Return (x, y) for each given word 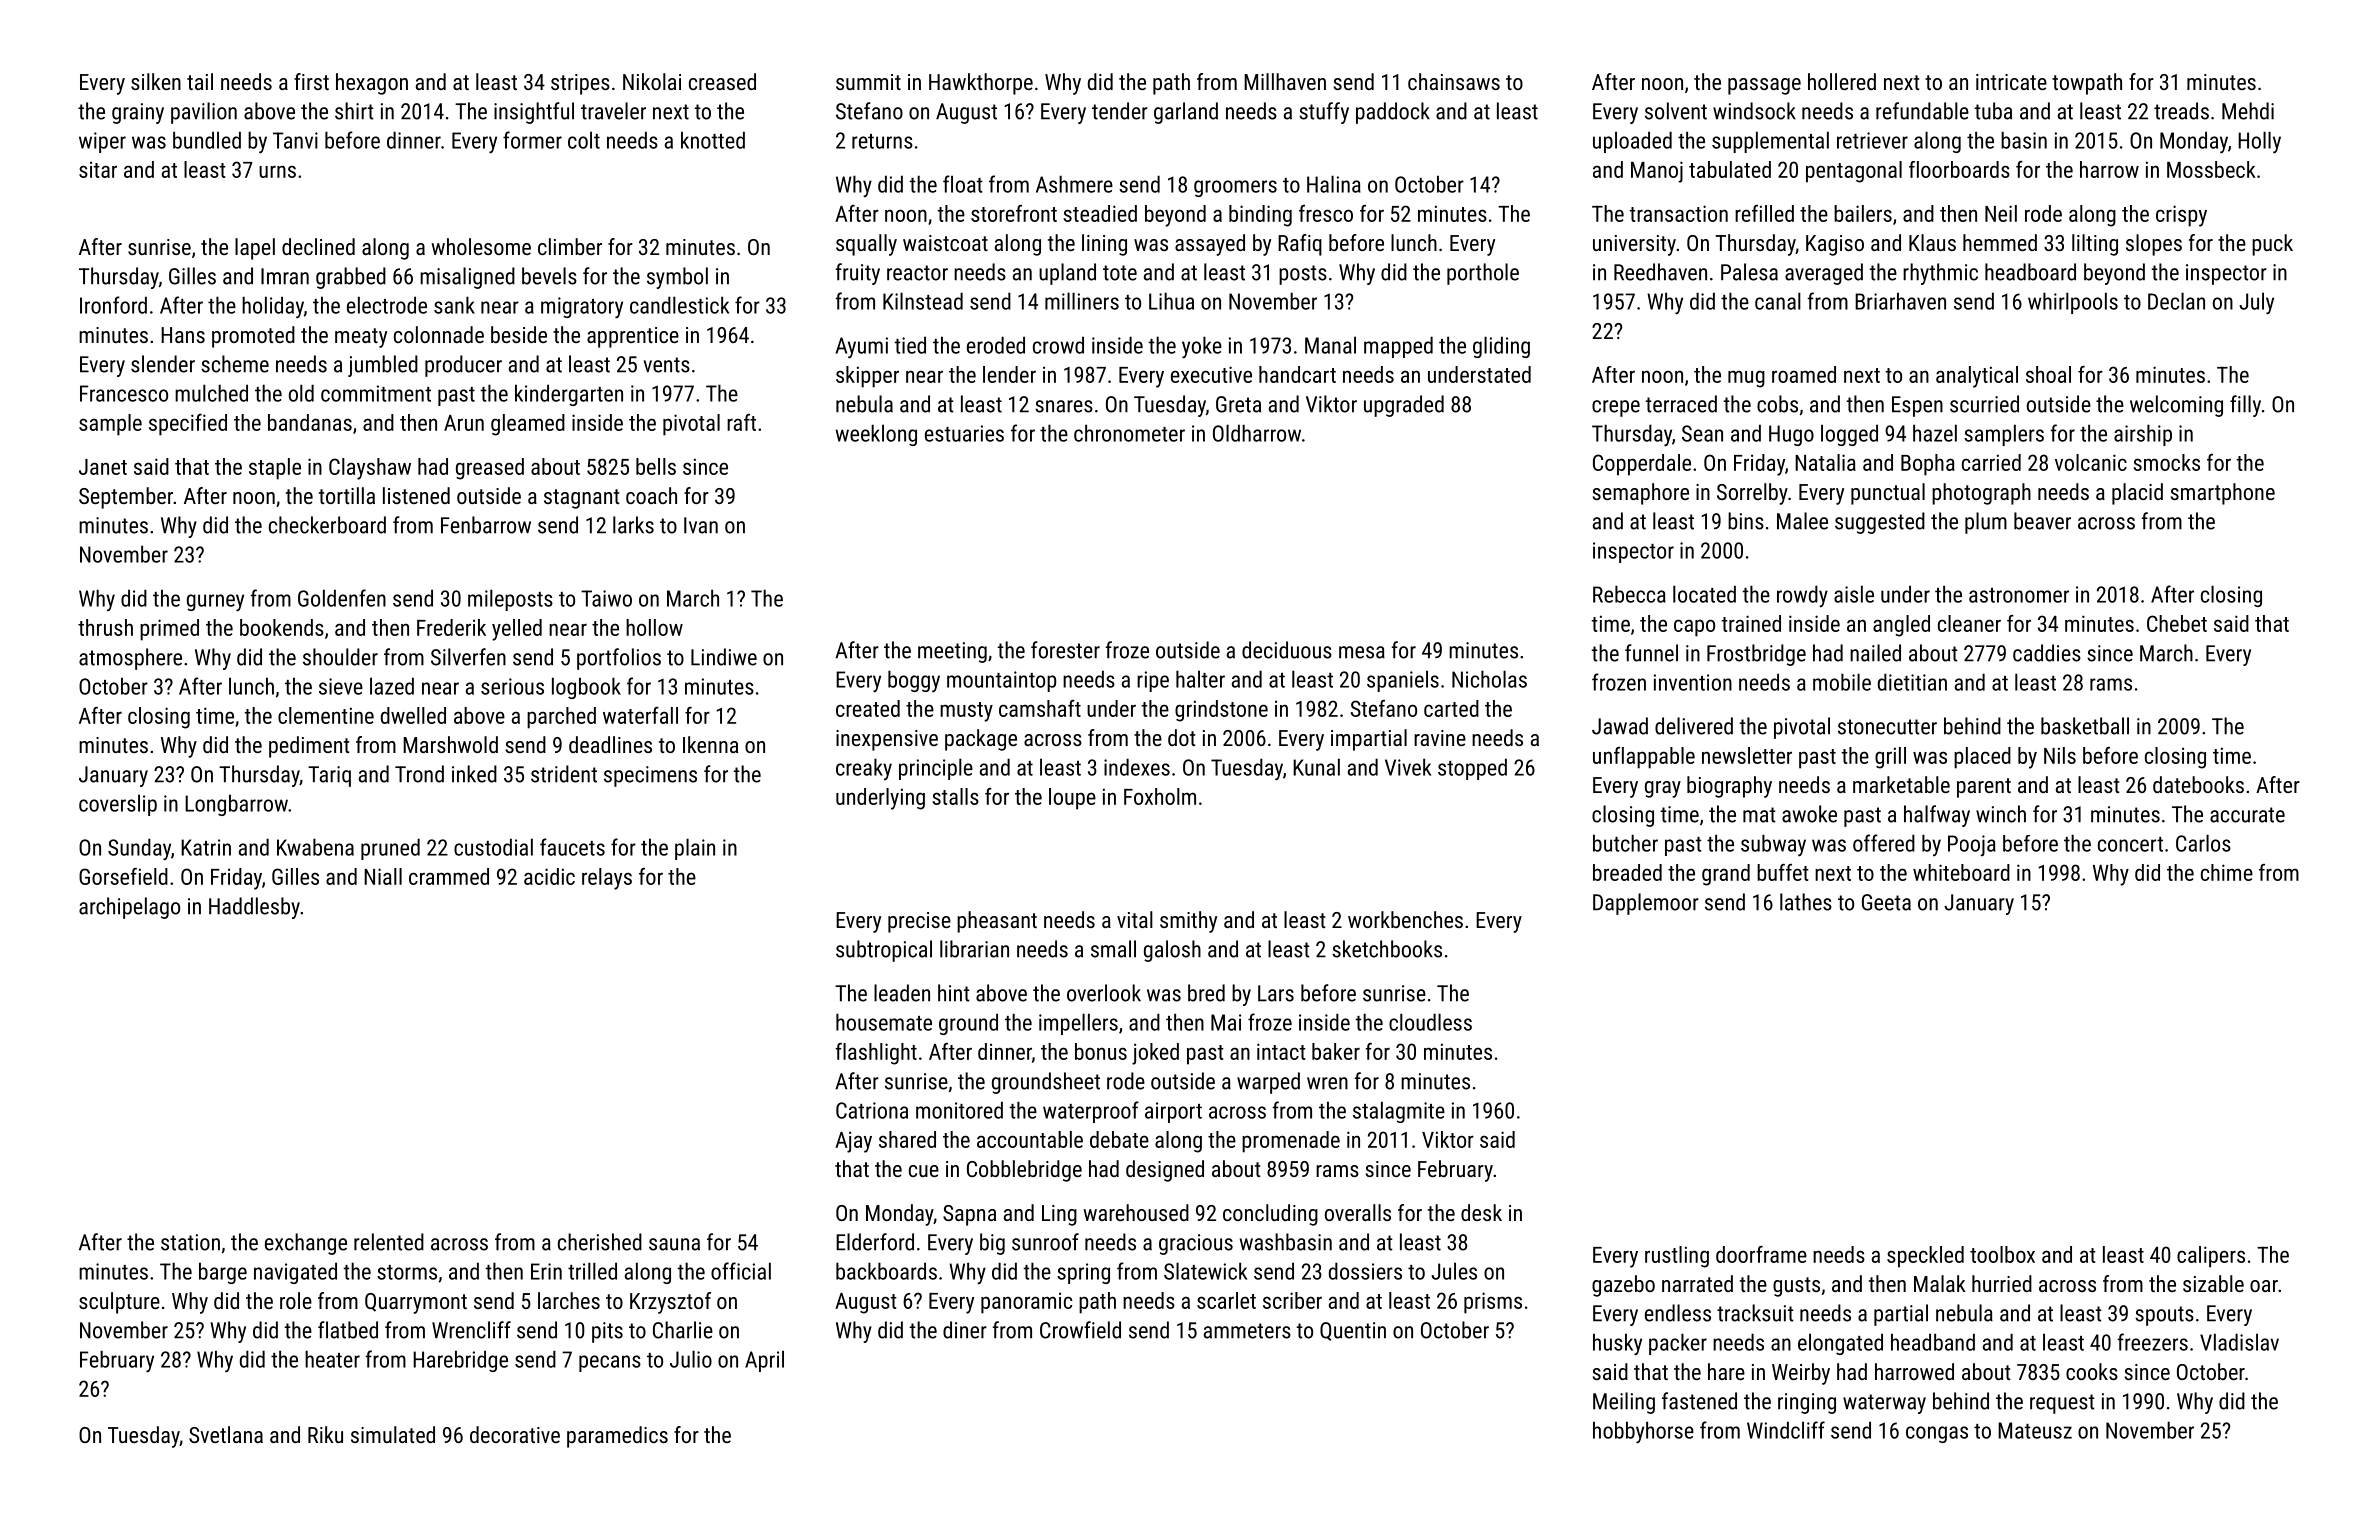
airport (1173, 1112)
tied (910, 345)
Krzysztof (670, 1303)
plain (695, 849)
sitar (98, 169)
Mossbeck (2211, 169)
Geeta (1886, 902)
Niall (383, 876)
